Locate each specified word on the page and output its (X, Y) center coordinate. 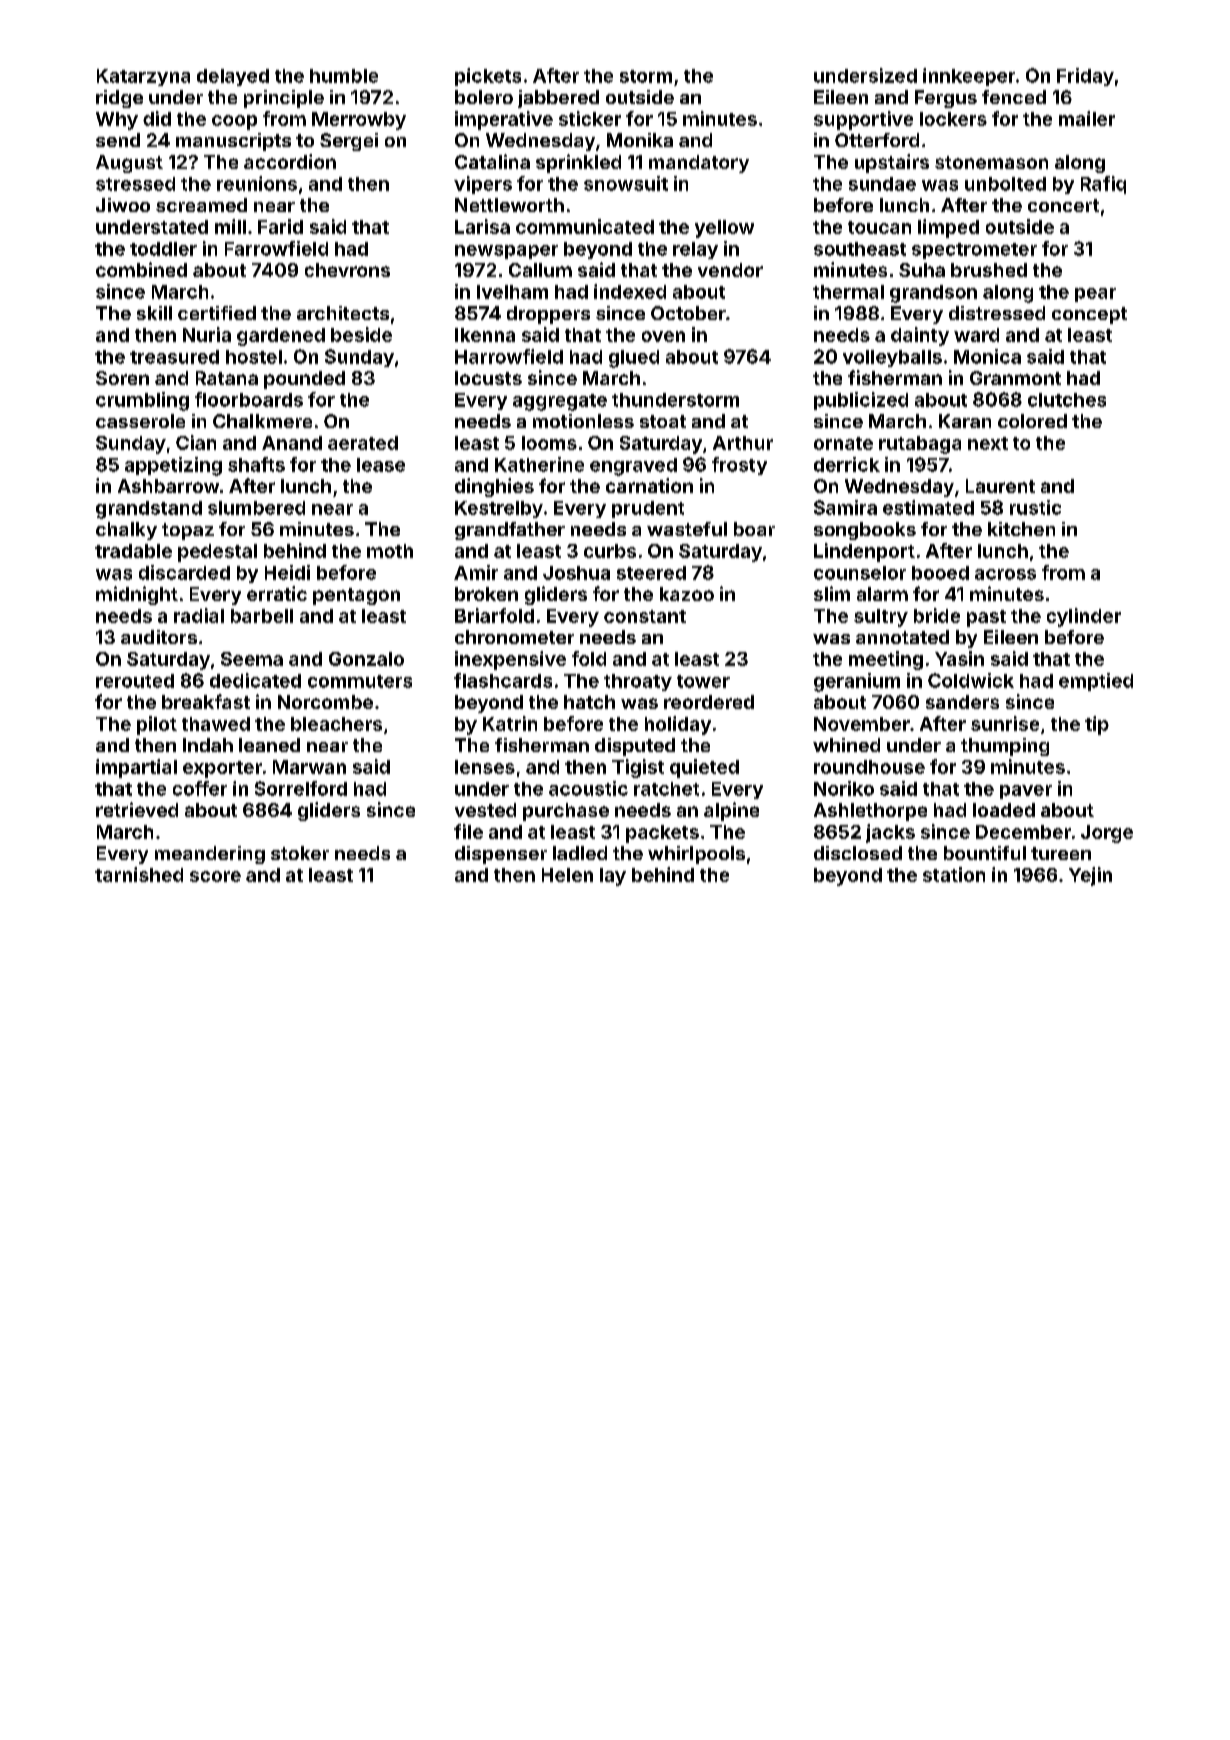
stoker (300, 853)
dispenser (501, 855)
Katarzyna (143, 77)
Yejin (1090, 876)
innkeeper (969, 77)
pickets (488, 77)
